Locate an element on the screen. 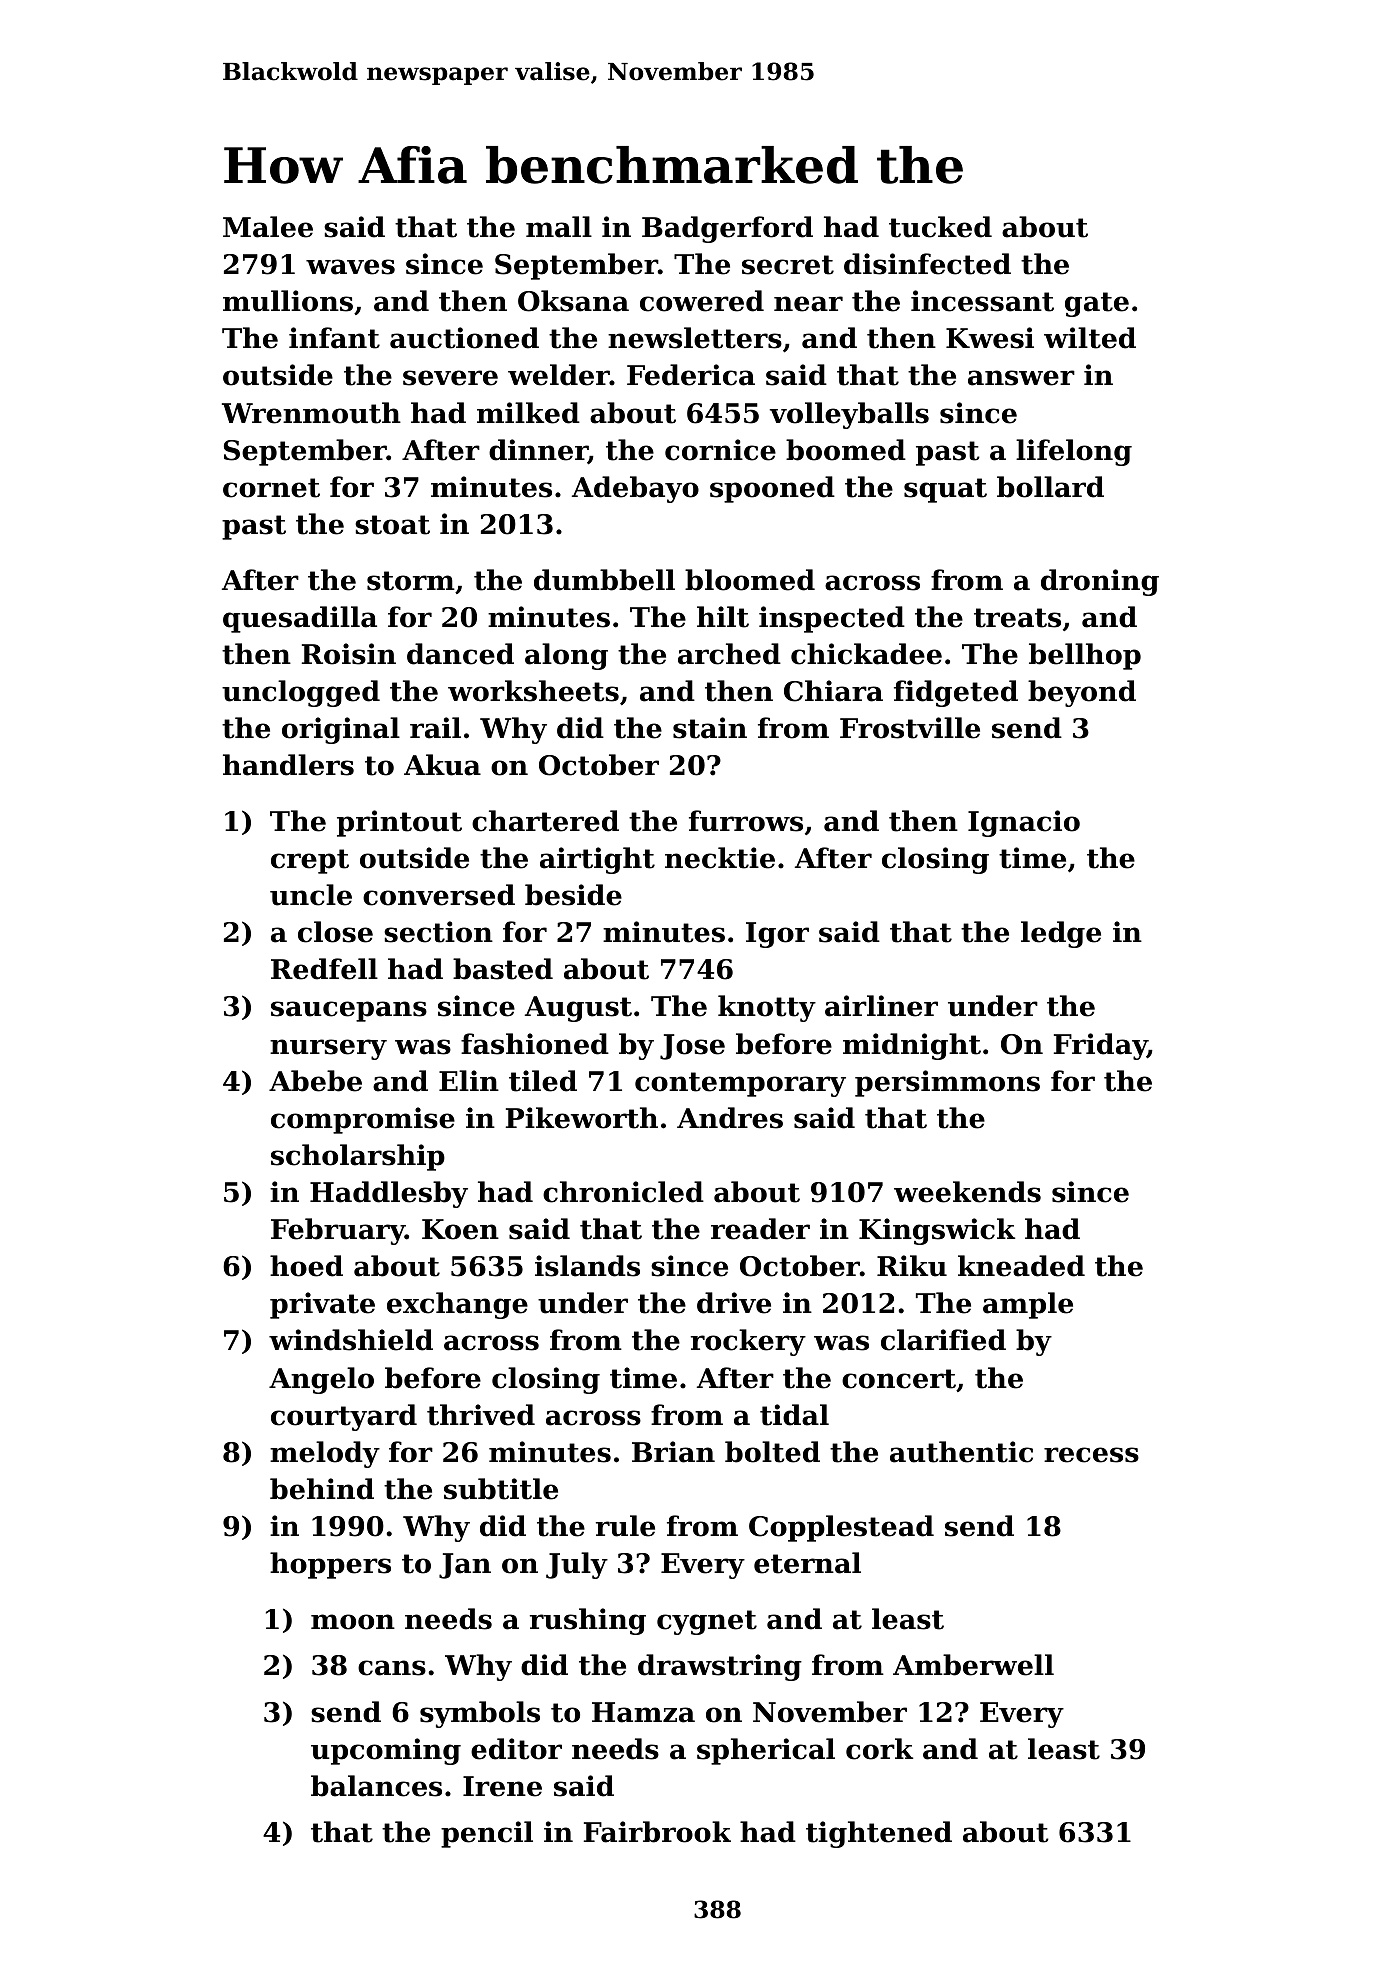 Image resolution: width=1386 pixels, height=1969 pixels. cornet is located at coordinates (271, 488).
